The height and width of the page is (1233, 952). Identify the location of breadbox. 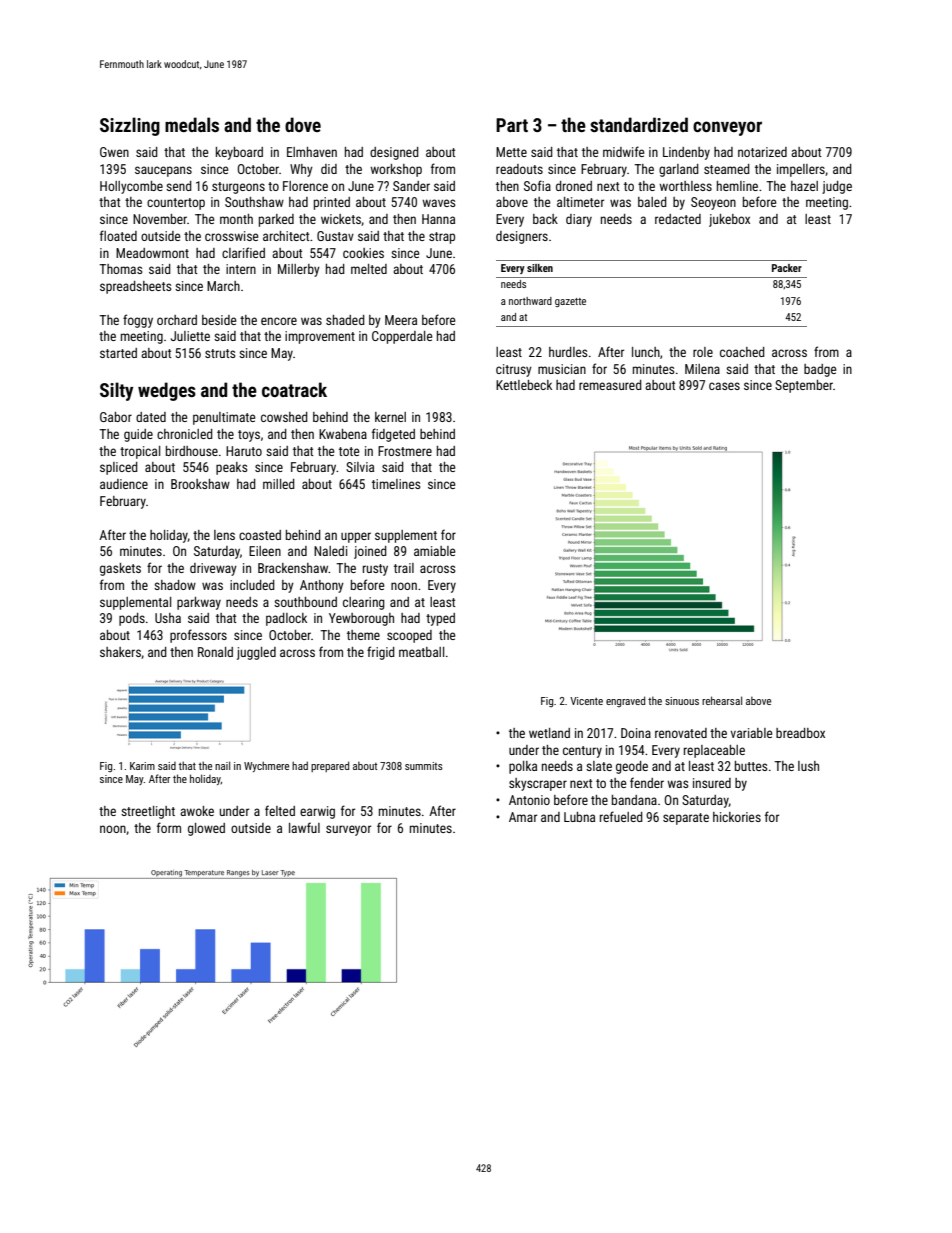
(800, 733).
